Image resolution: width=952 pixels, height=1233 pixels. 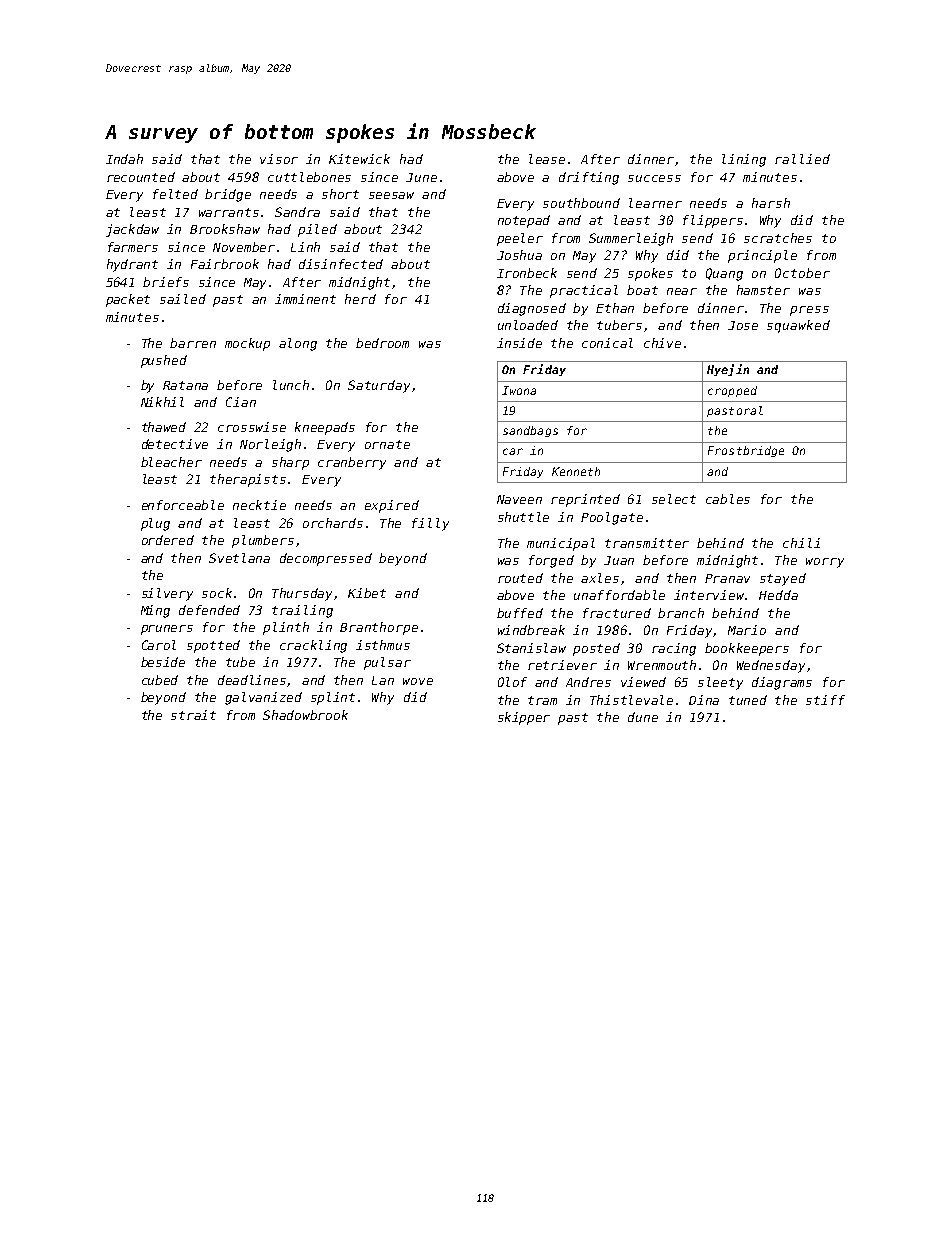 What do you see at coordinates (171, 462) in the page?
I see `bleacher` at bounding box center [171, 462].
